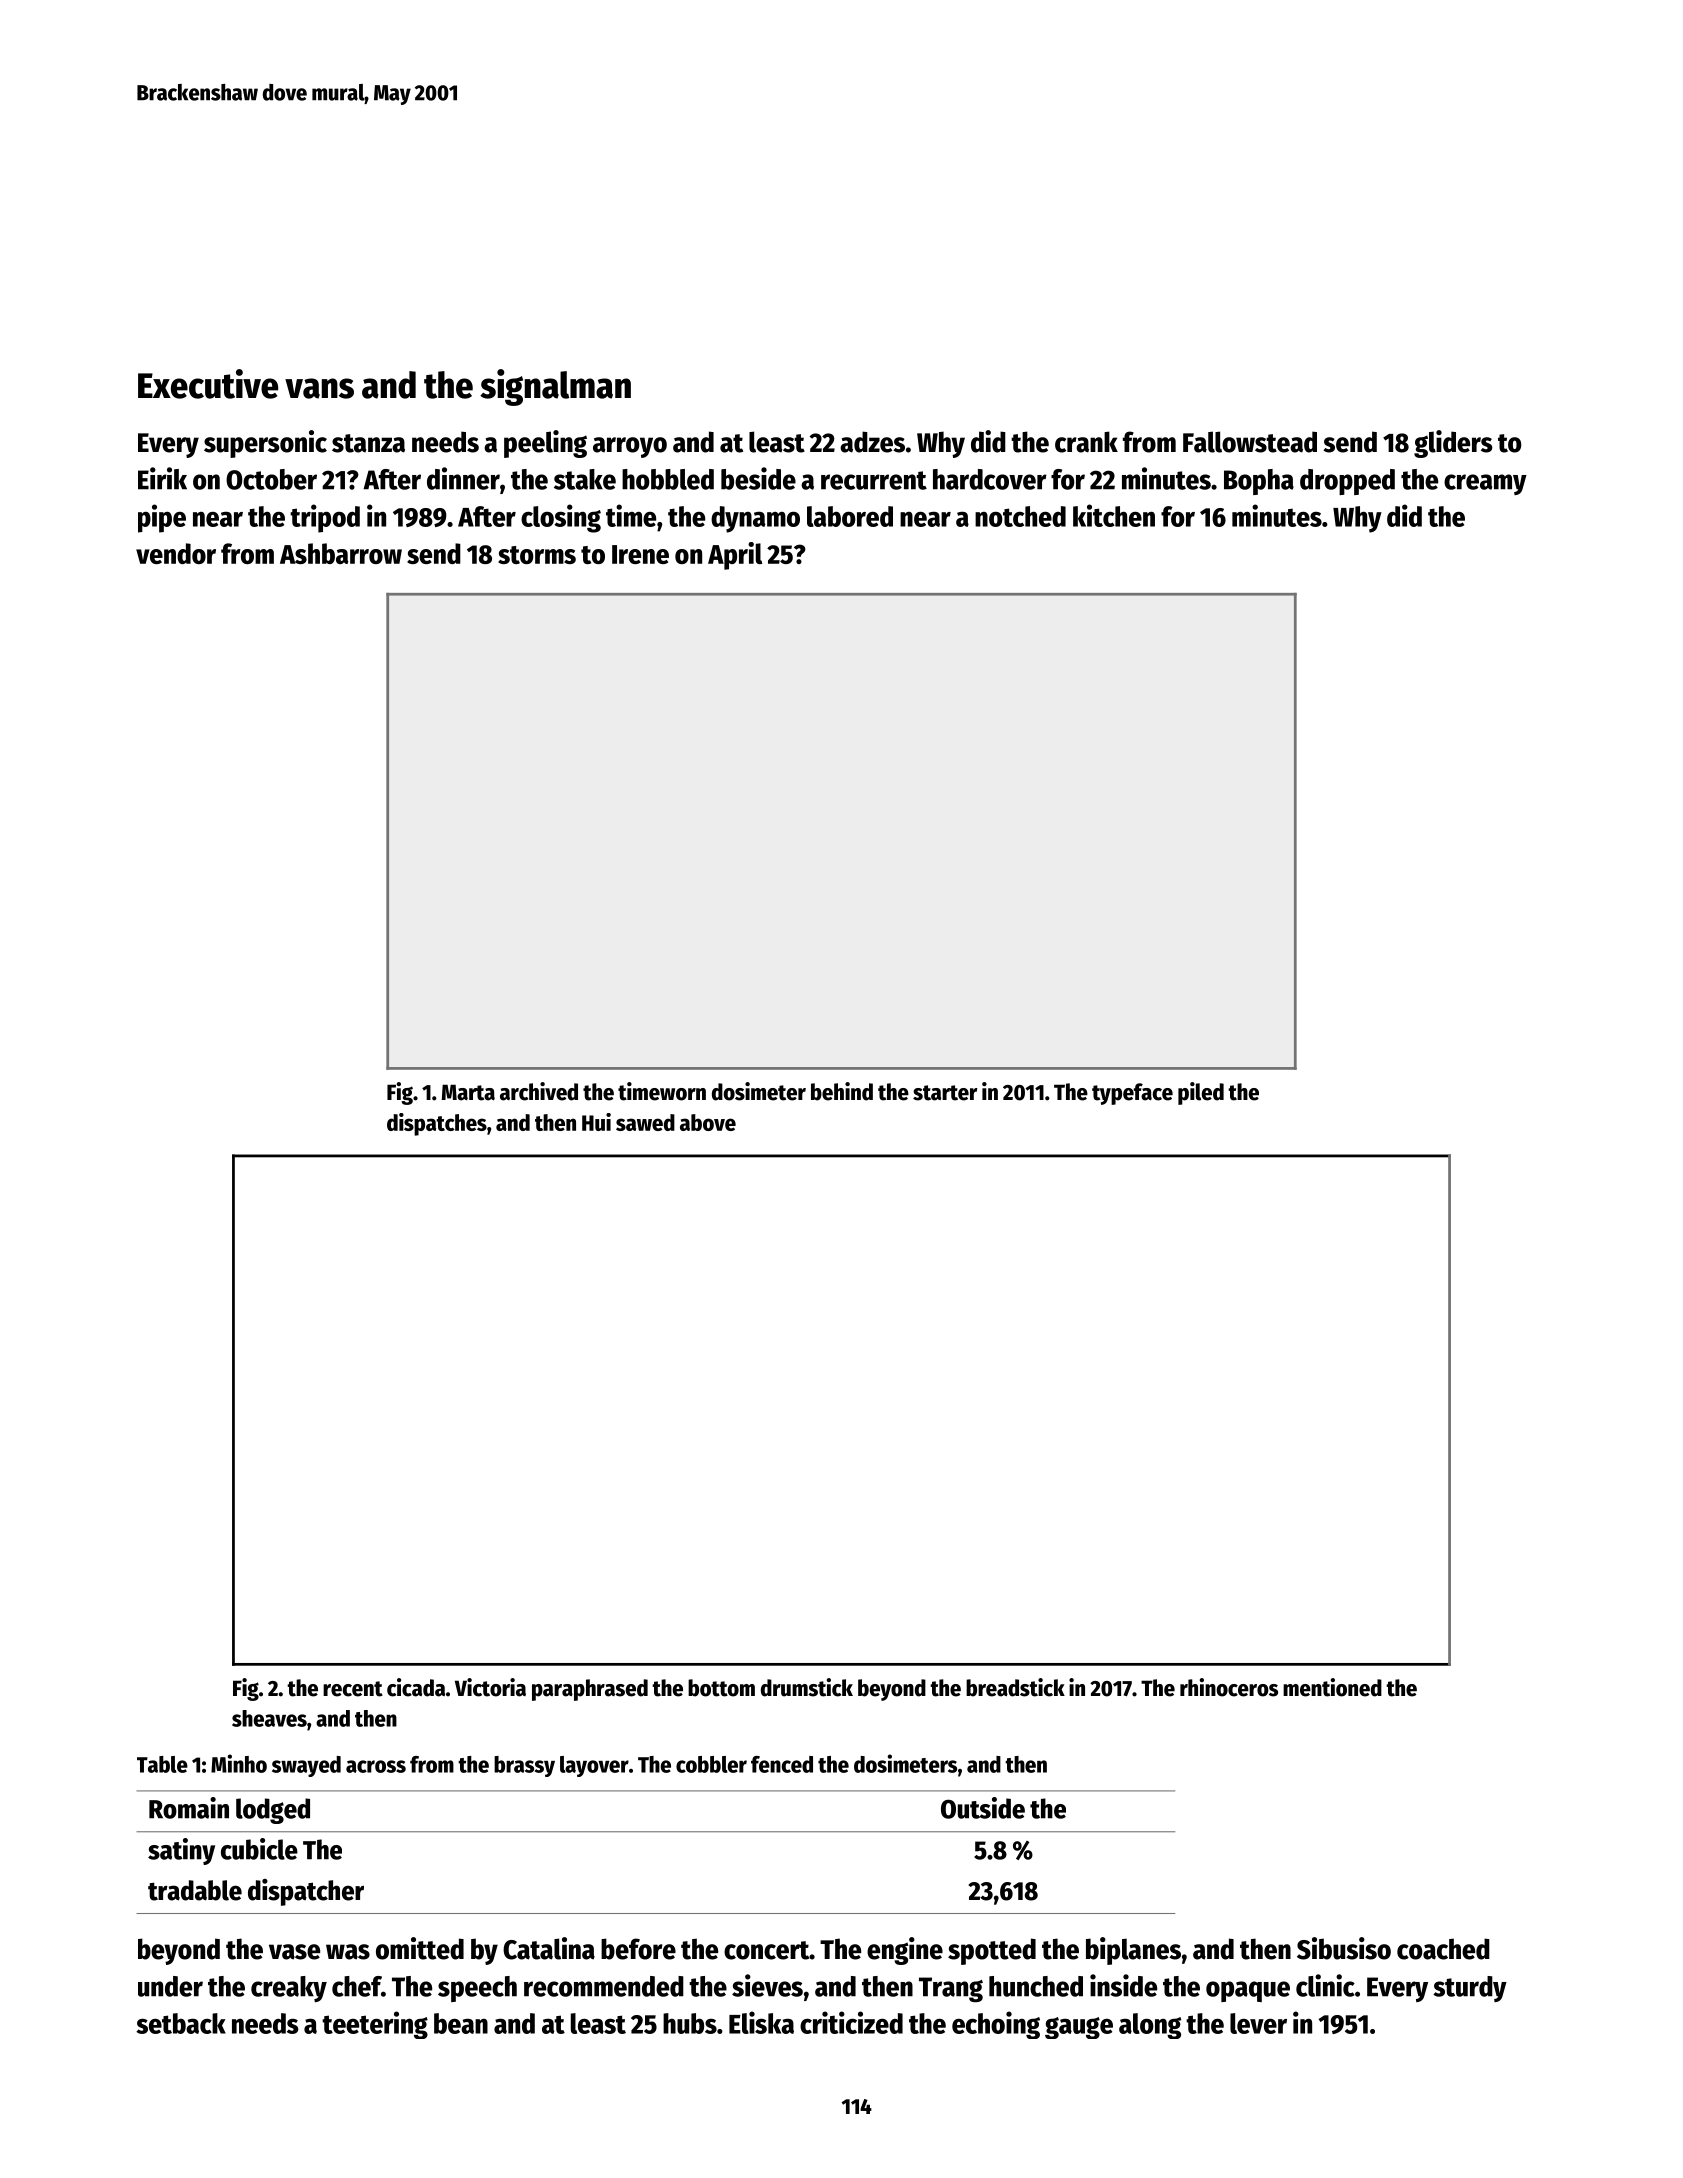 The height and width of the document is (2178, 1683). What do you see at coordinates (850, 516) in the document?
I see `labored` at bounding box center [850, 516].
